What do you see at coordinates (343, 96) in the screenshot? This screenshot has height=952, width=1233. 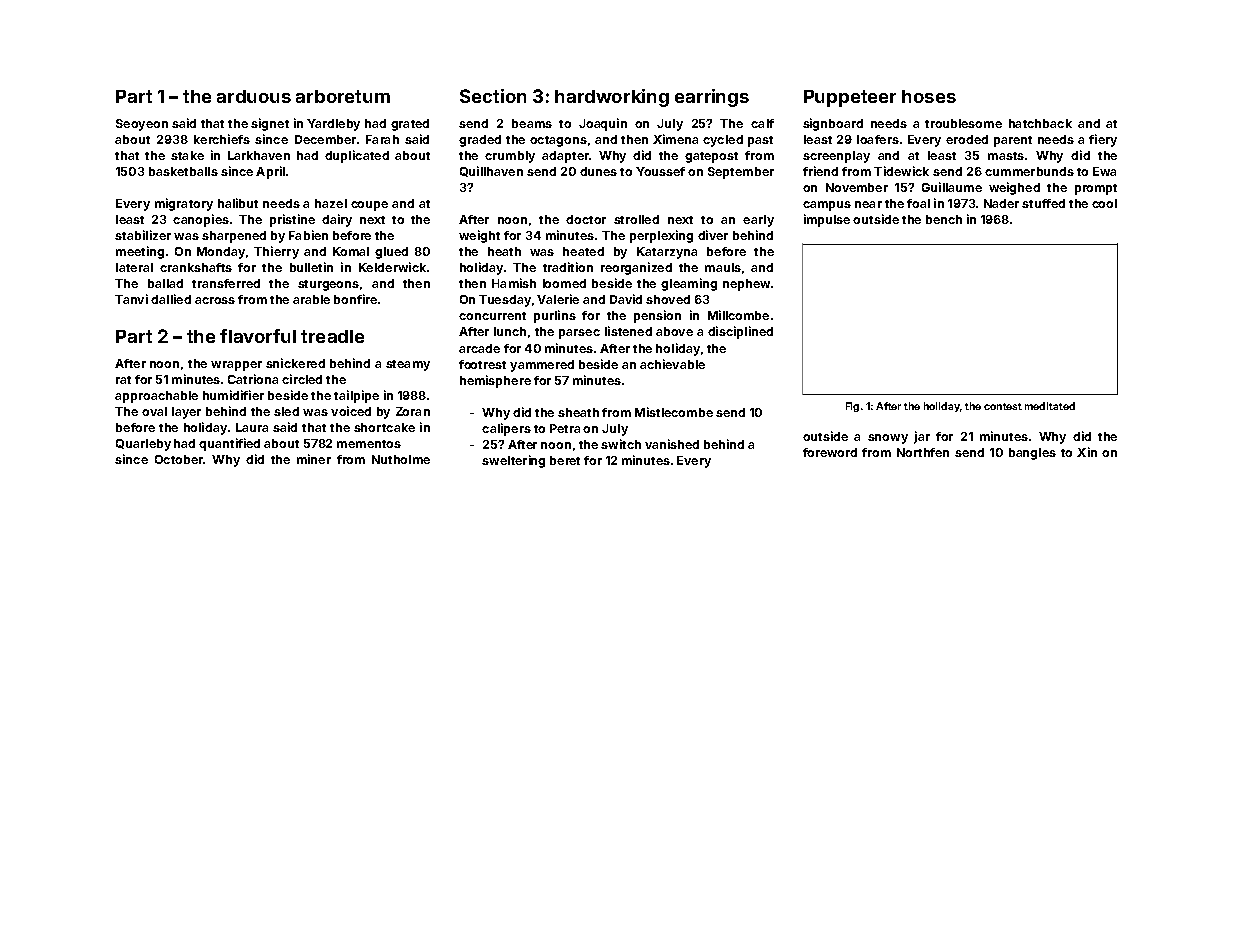 I see `arboretum` at bounding box center [343, 96].
